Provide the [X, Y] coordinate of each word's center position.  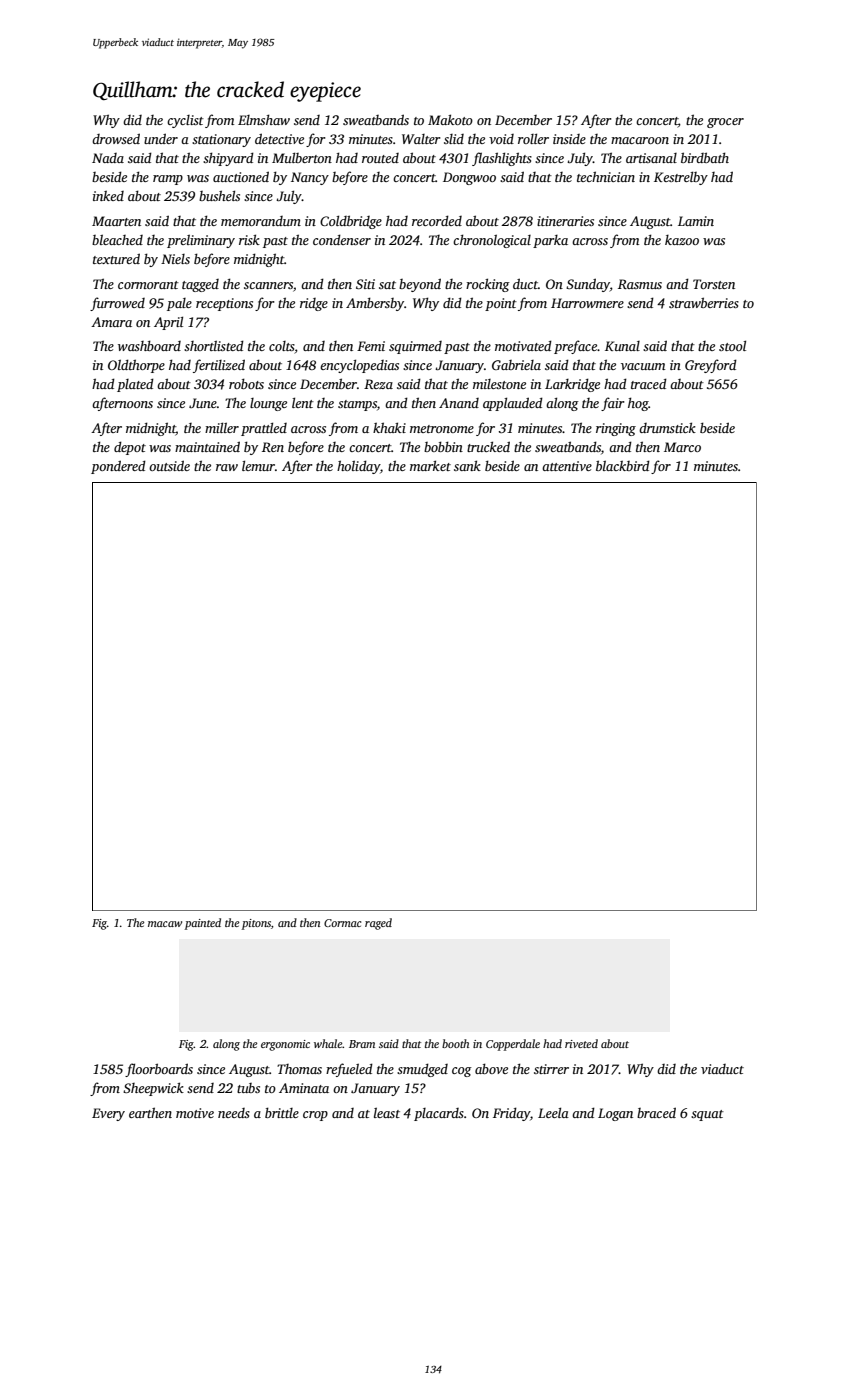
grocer [725, 123]
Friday [511, 1114]
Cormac [342, 923]
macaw [165, 924]
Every [108, 1114]
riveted [581, 1043]
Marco [682, 447]
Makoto [450, 119]
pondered [118, 467]
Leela [553, 1112]
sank [467, 465]
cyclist [185, 121]
